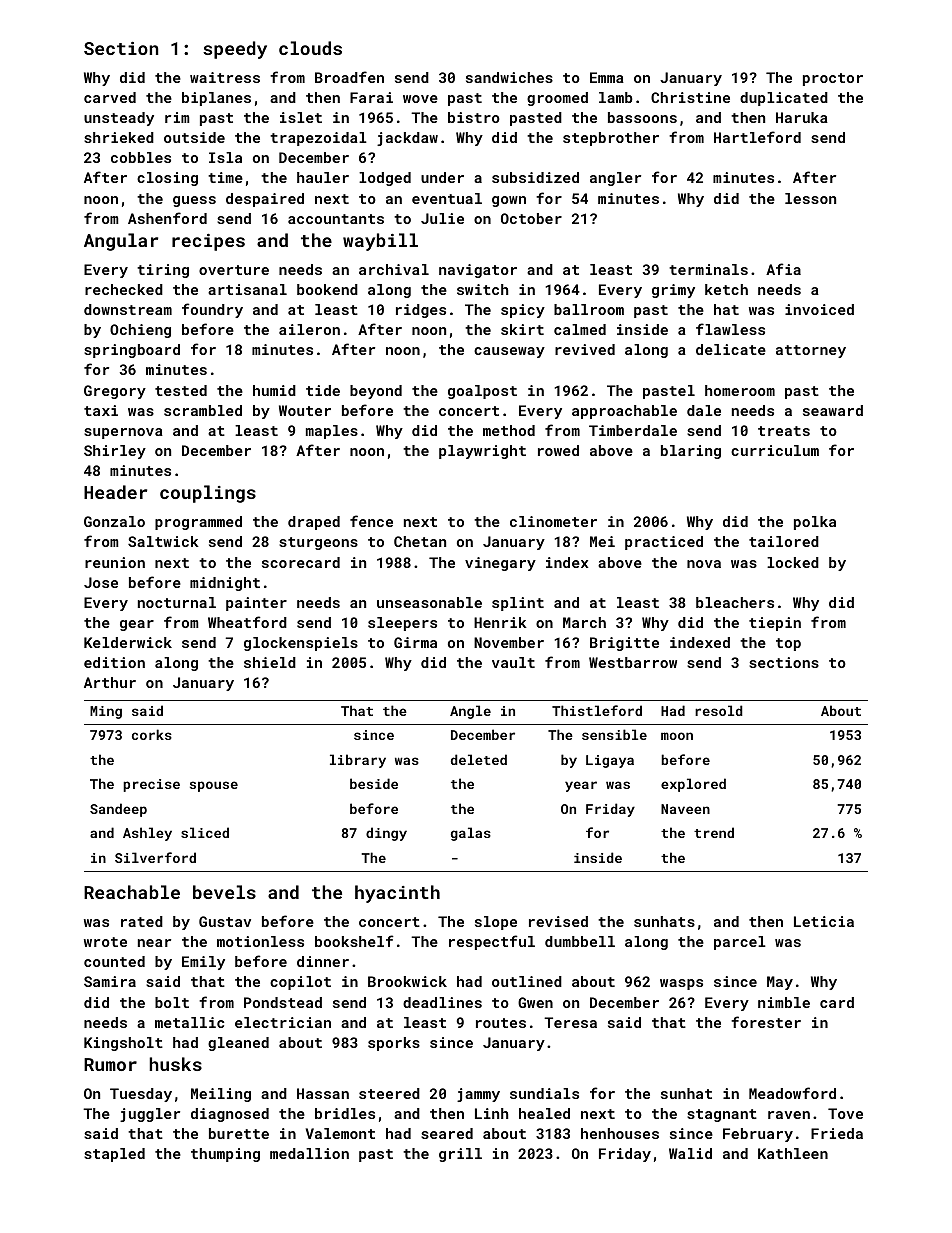 The width and height of the image is (952, 1233). Describe the element at coordinates (815, 523) in the image. I see `polka` at that location.
